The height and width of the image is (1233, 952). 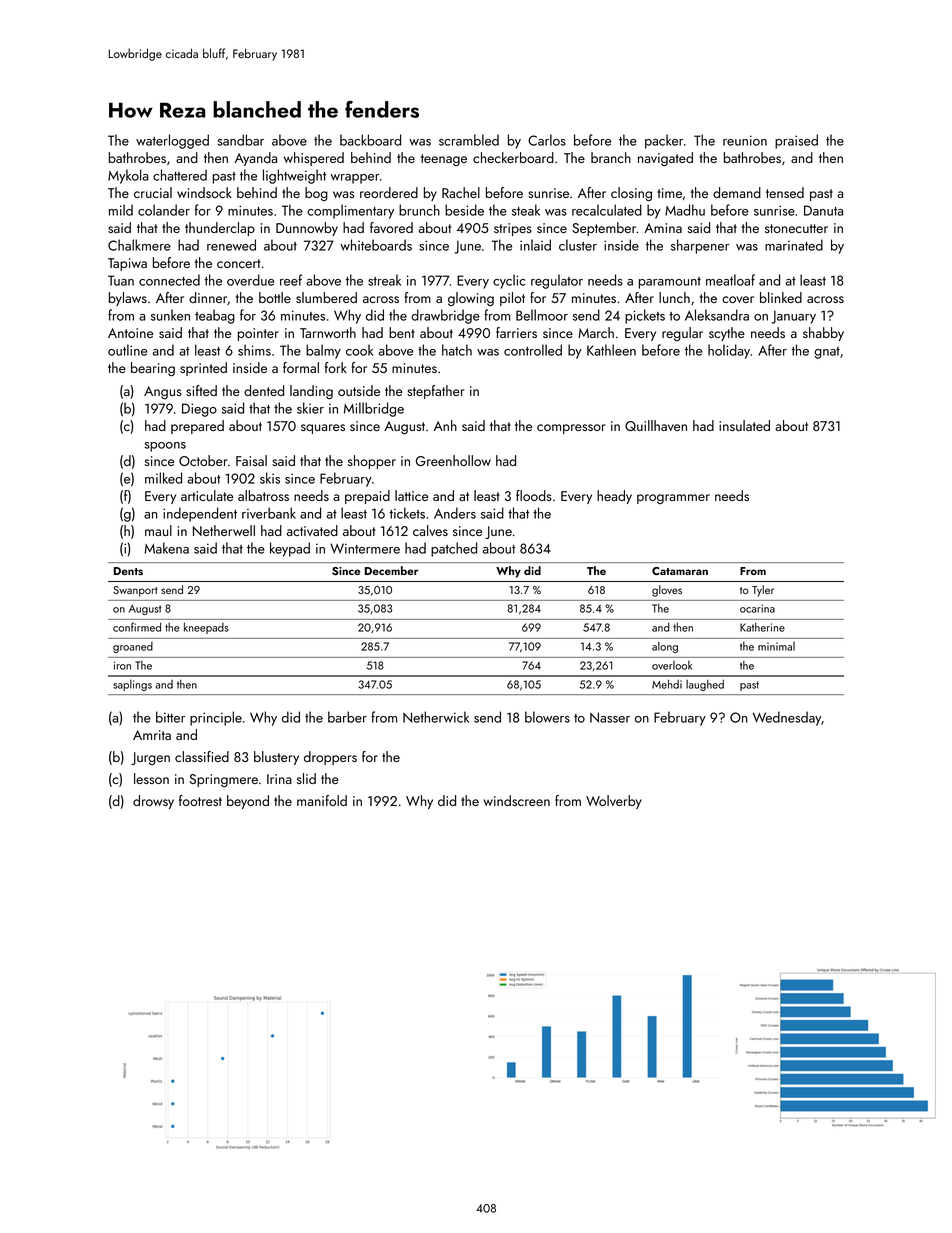 I want to click on barber, so click(x=347, y=717).
